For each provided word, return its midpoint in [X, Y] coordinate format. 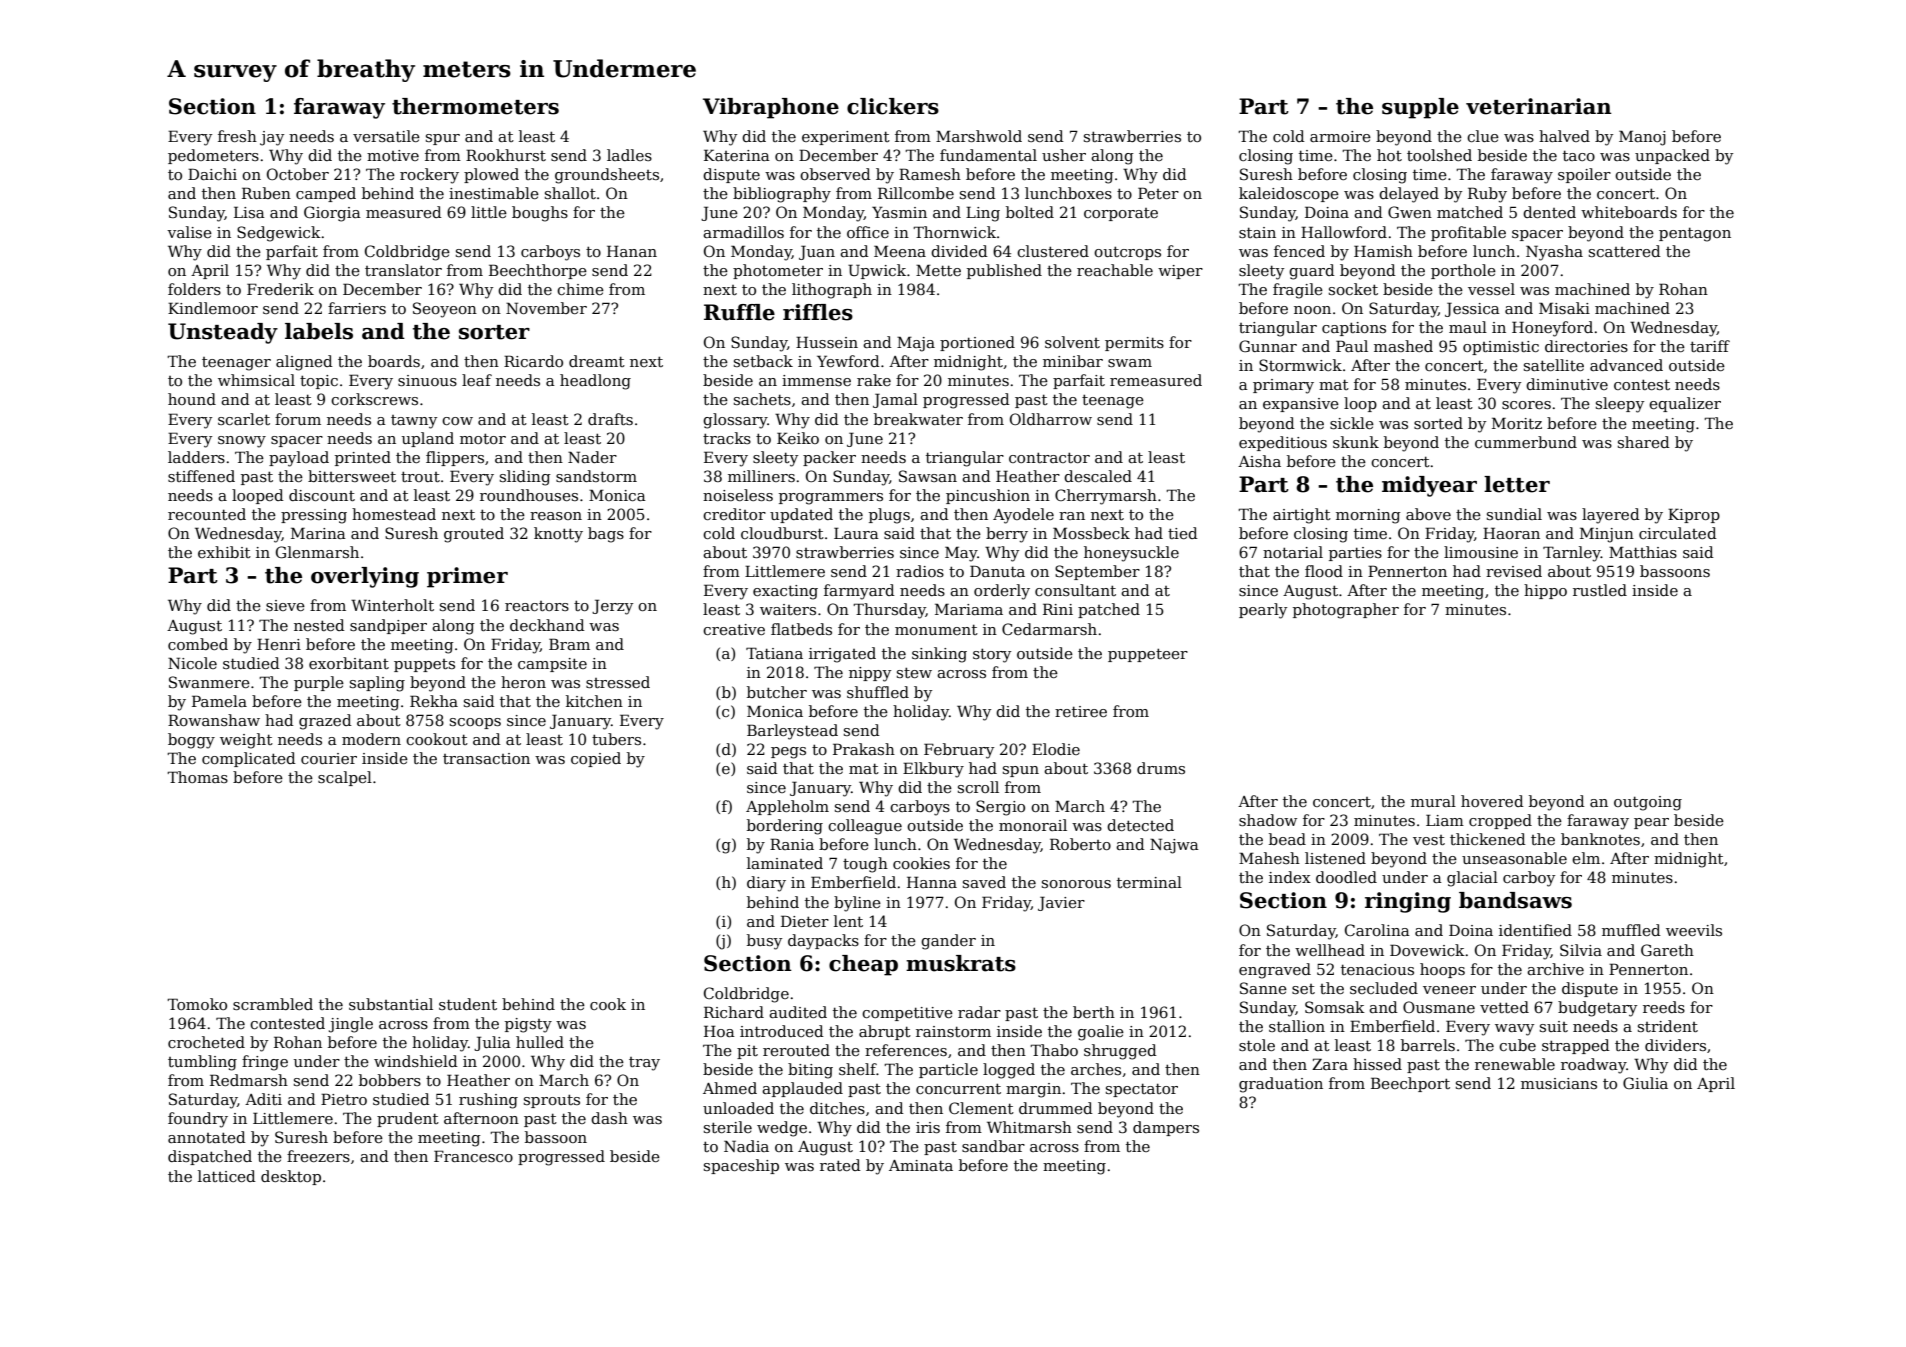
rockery [429, 176]
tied [1183, 533]
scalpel [345, 778]
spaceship [741, 1166]
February [959, 751]
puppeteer [1148, 655]
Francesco [473, 1156]
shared [1644, 442]
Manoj [1642, 138]
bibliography [782, 195]
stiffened [201, 476]
